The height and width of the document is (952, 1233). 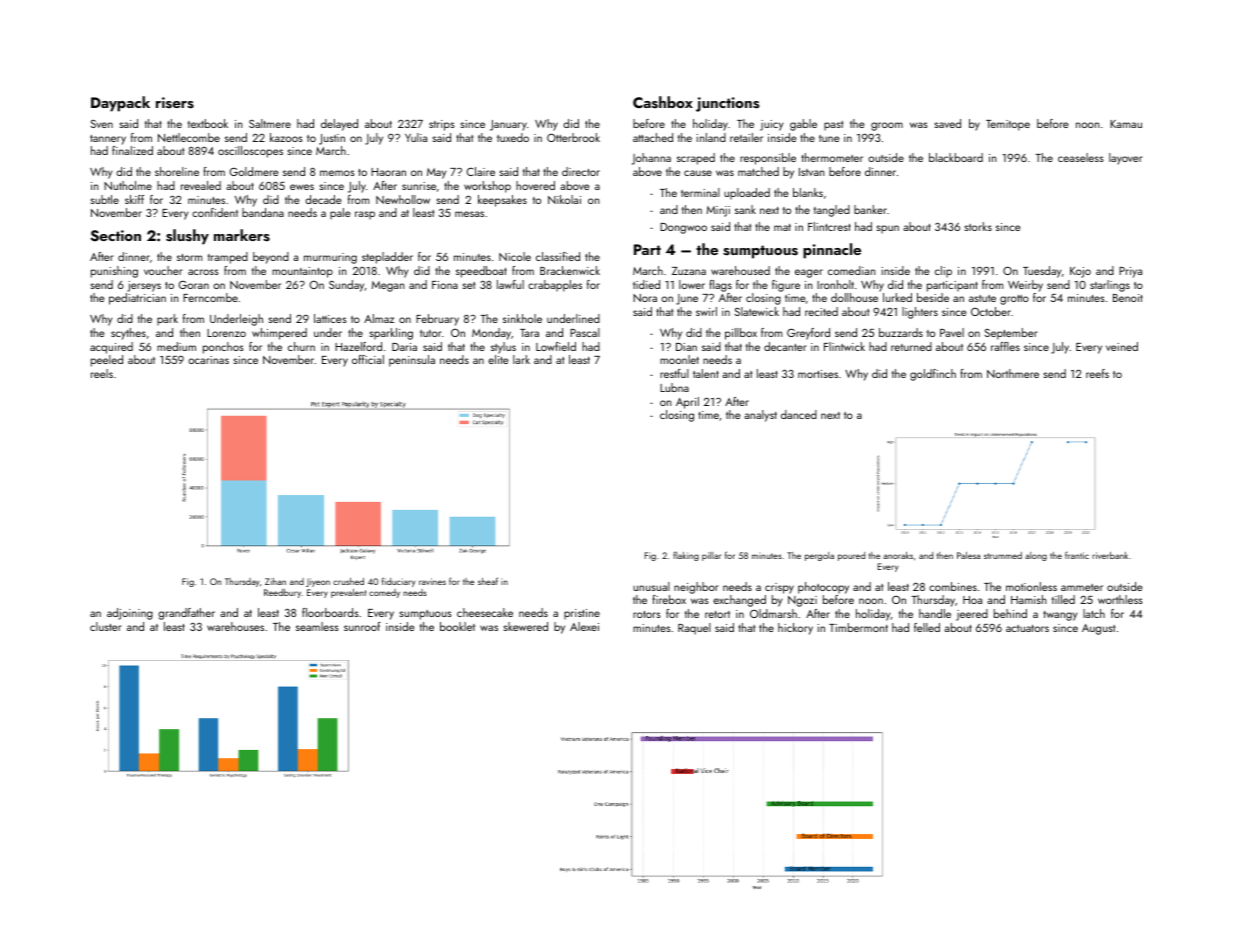 What do you see at coordinates (1013, 373) in the document?
I see `Northmere` at bounding box center [1013, 373].
